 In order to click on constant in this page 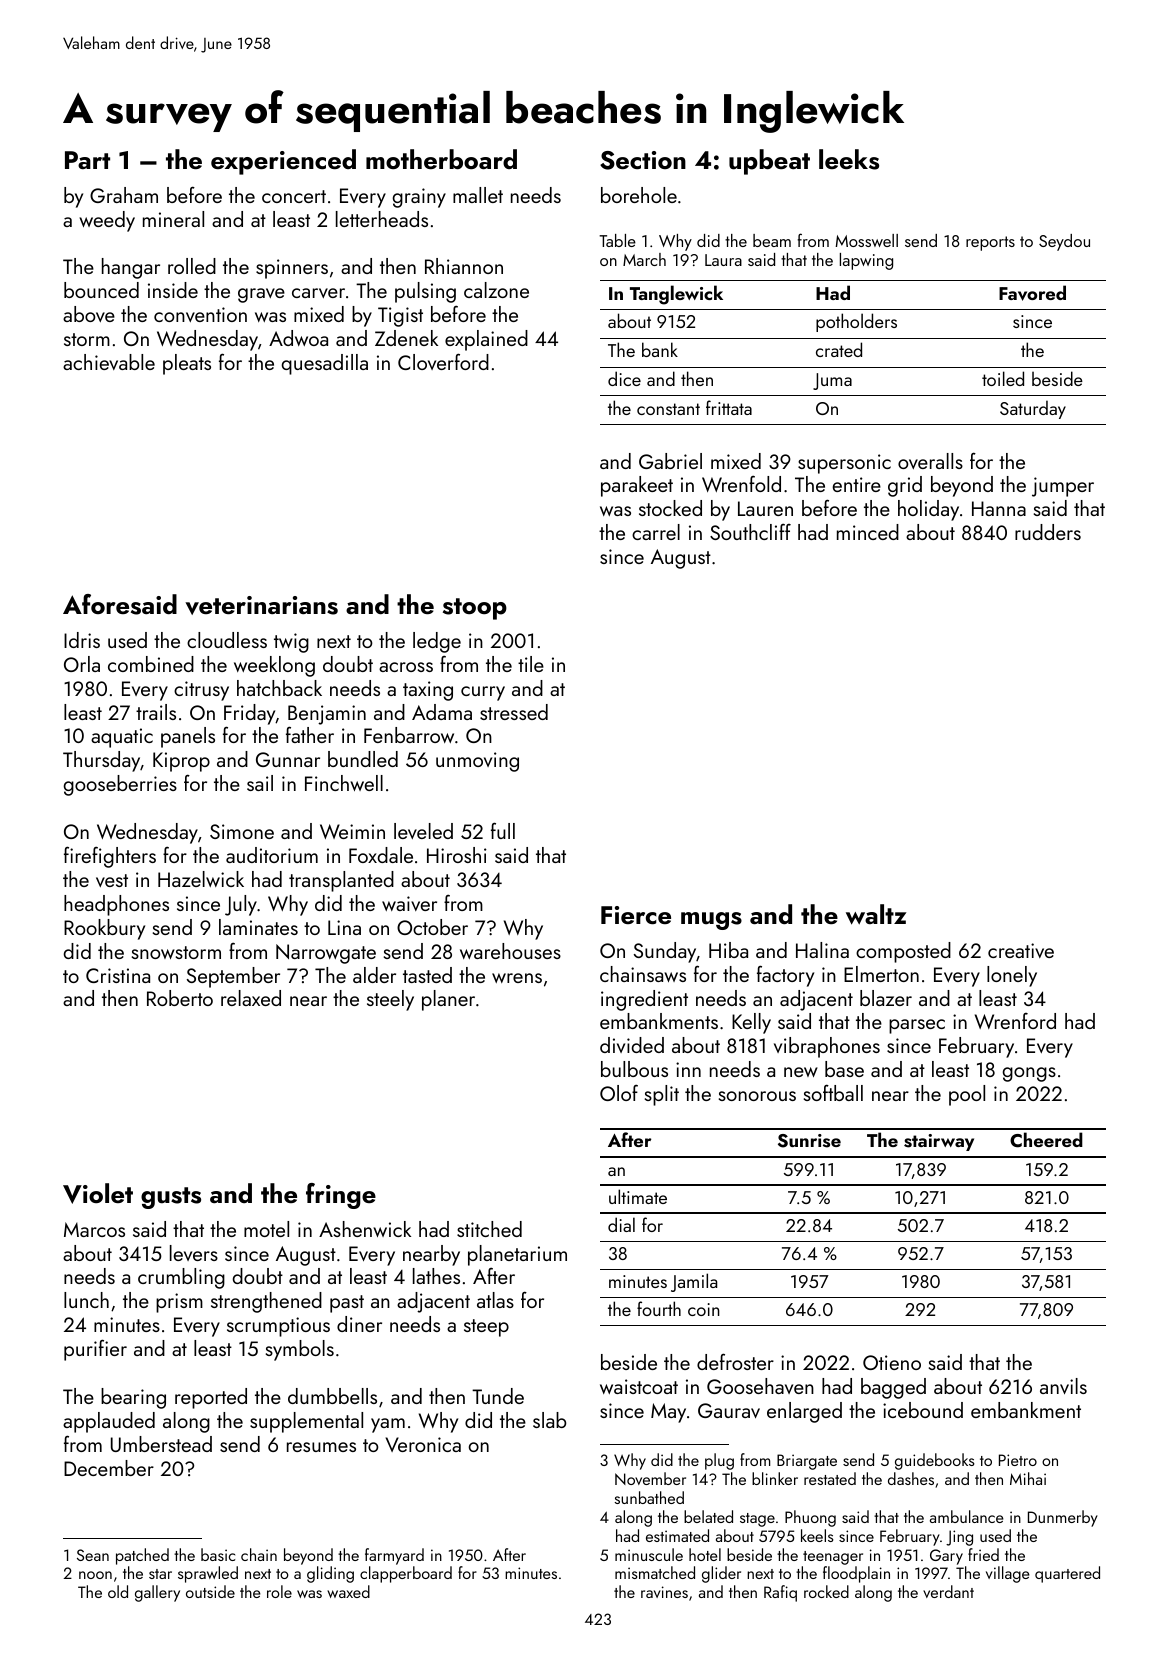, I will do `click(668, 409)`.
